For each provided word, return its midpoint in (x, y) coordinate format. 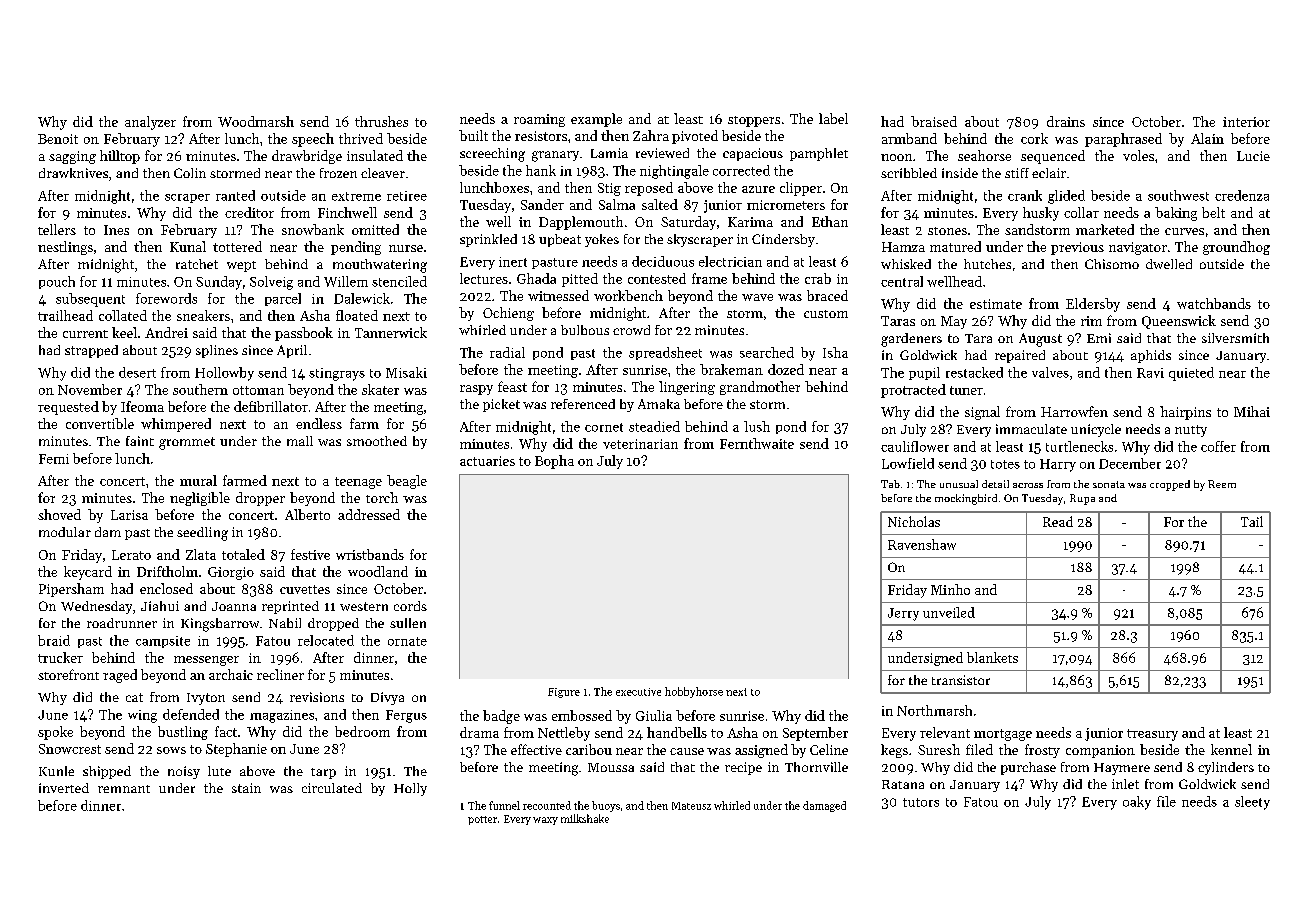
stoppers (754, 121)
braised (934, 121)
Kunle (56, 771)
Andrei (166, 332)
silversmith (1235, 338)
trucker (60, 657)
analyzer (150, 123)
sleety (1252, 803)
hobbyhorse (694, 692)
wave (757, 297)
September (815, 734)
